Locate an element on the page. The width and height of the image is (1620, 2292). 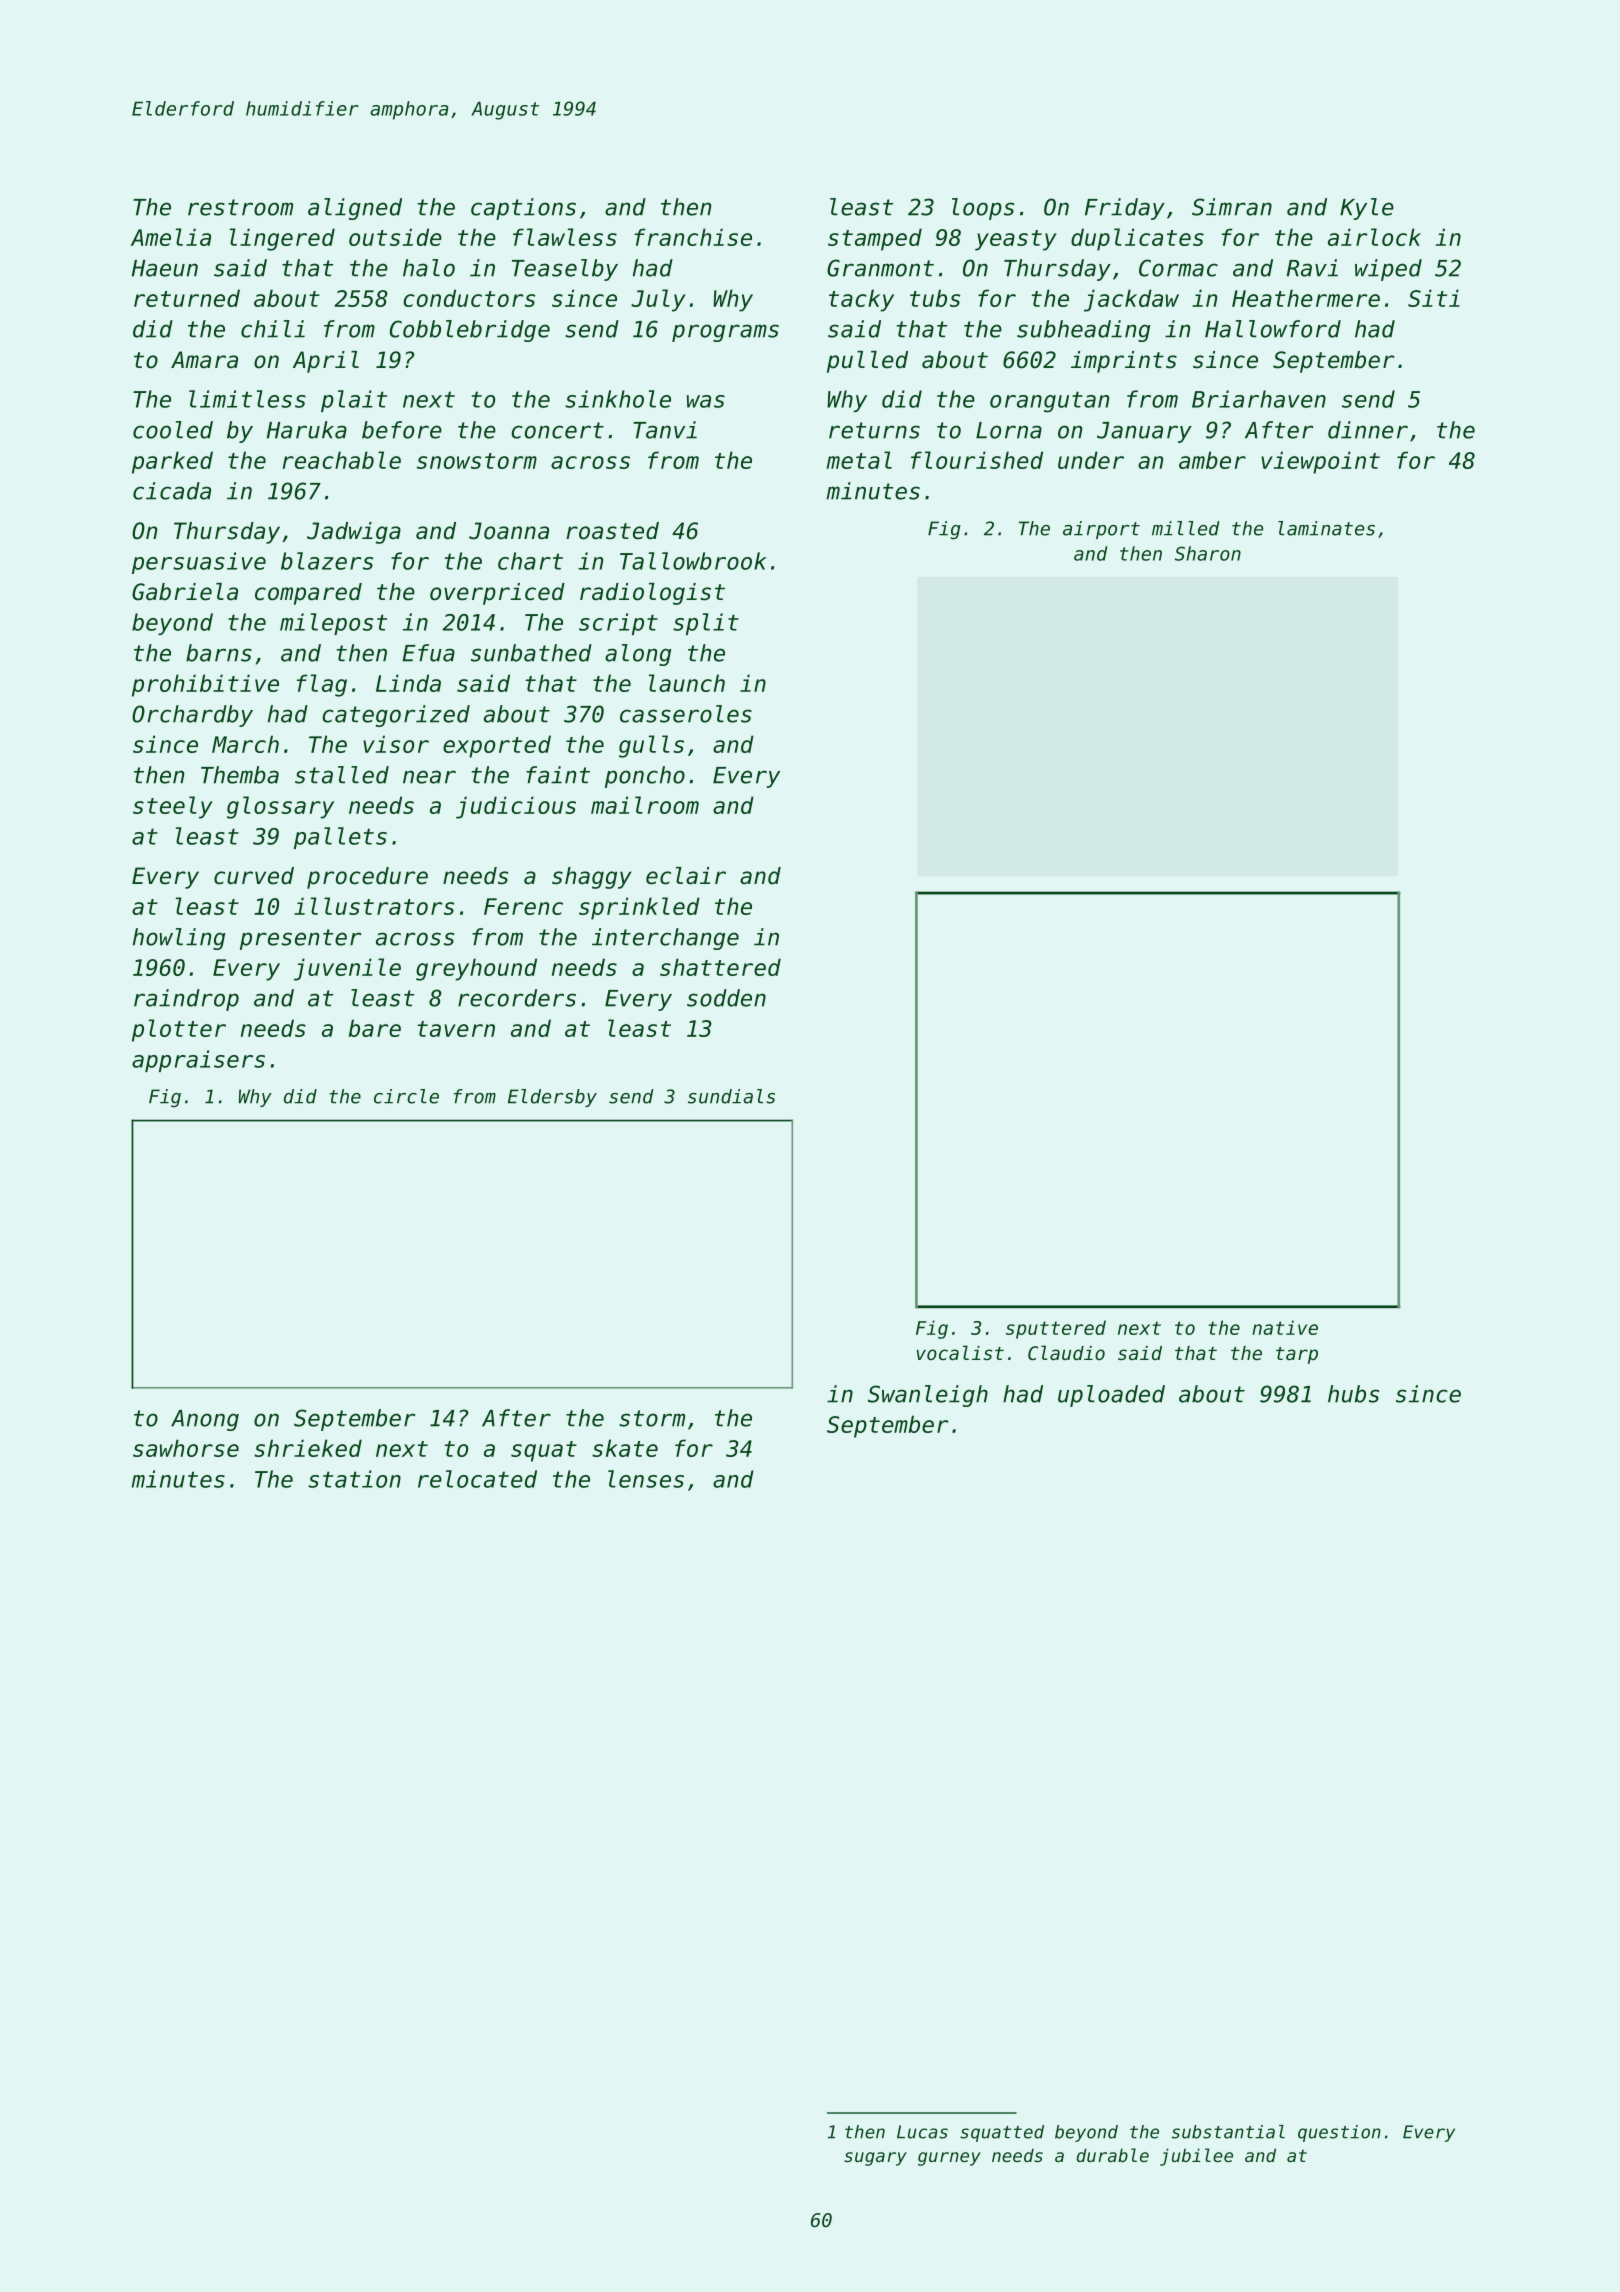
Siti is located at coordinates (1434, 298).
